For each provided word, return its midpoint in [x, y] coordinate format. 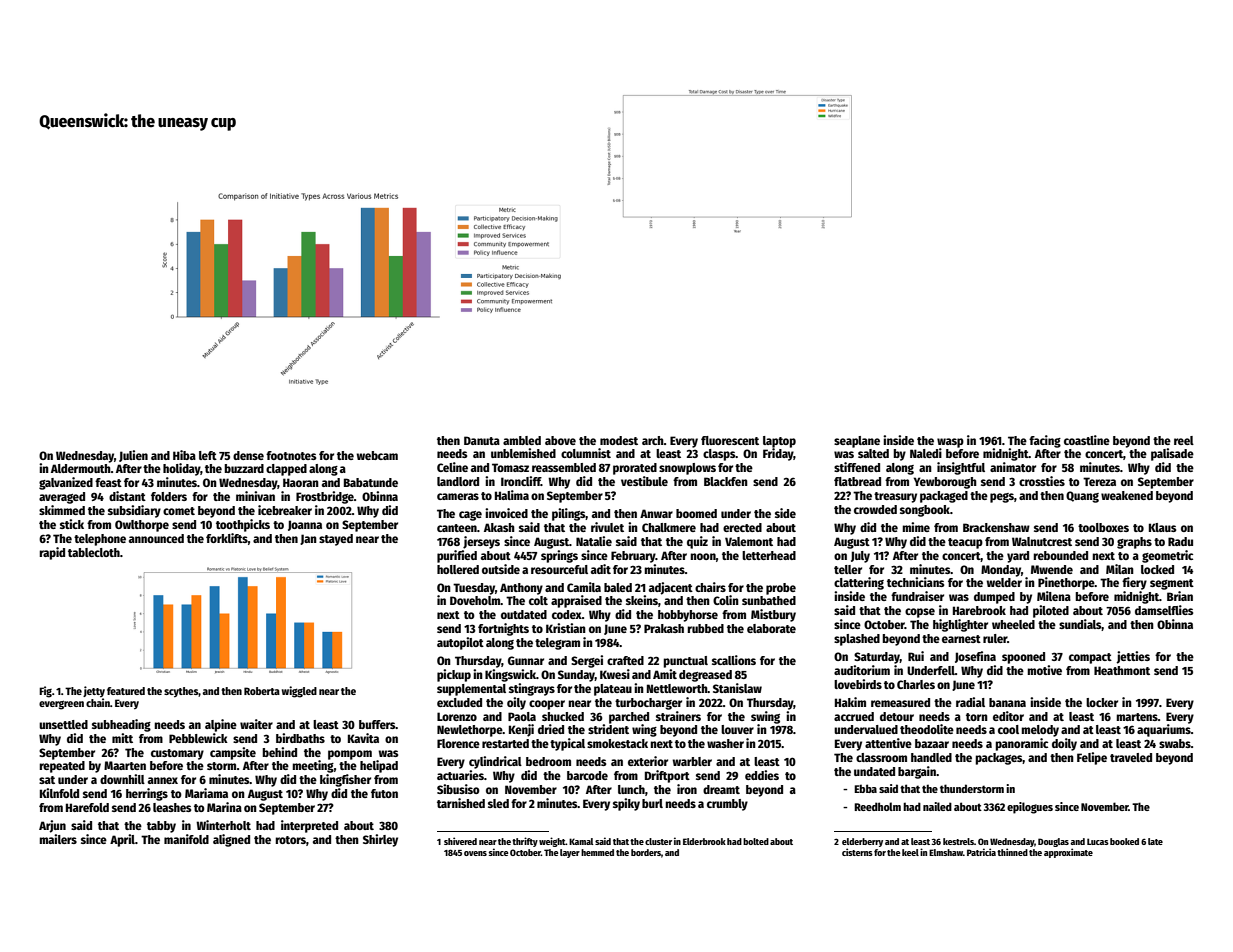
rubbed [705, 628]
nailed [937, 806]
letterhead [769, 555]
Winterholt [223, 825]
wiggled [299, 692]
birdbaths [300, 738]
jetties [1133, 657]
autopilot [460, 643]
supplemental [471, 690]
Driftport [667, 776]
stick [72, 524]
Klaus [1162, 527]
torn [977, 717]
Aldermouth [81, 468]
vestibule [644, 481]
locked [1157, 569]
